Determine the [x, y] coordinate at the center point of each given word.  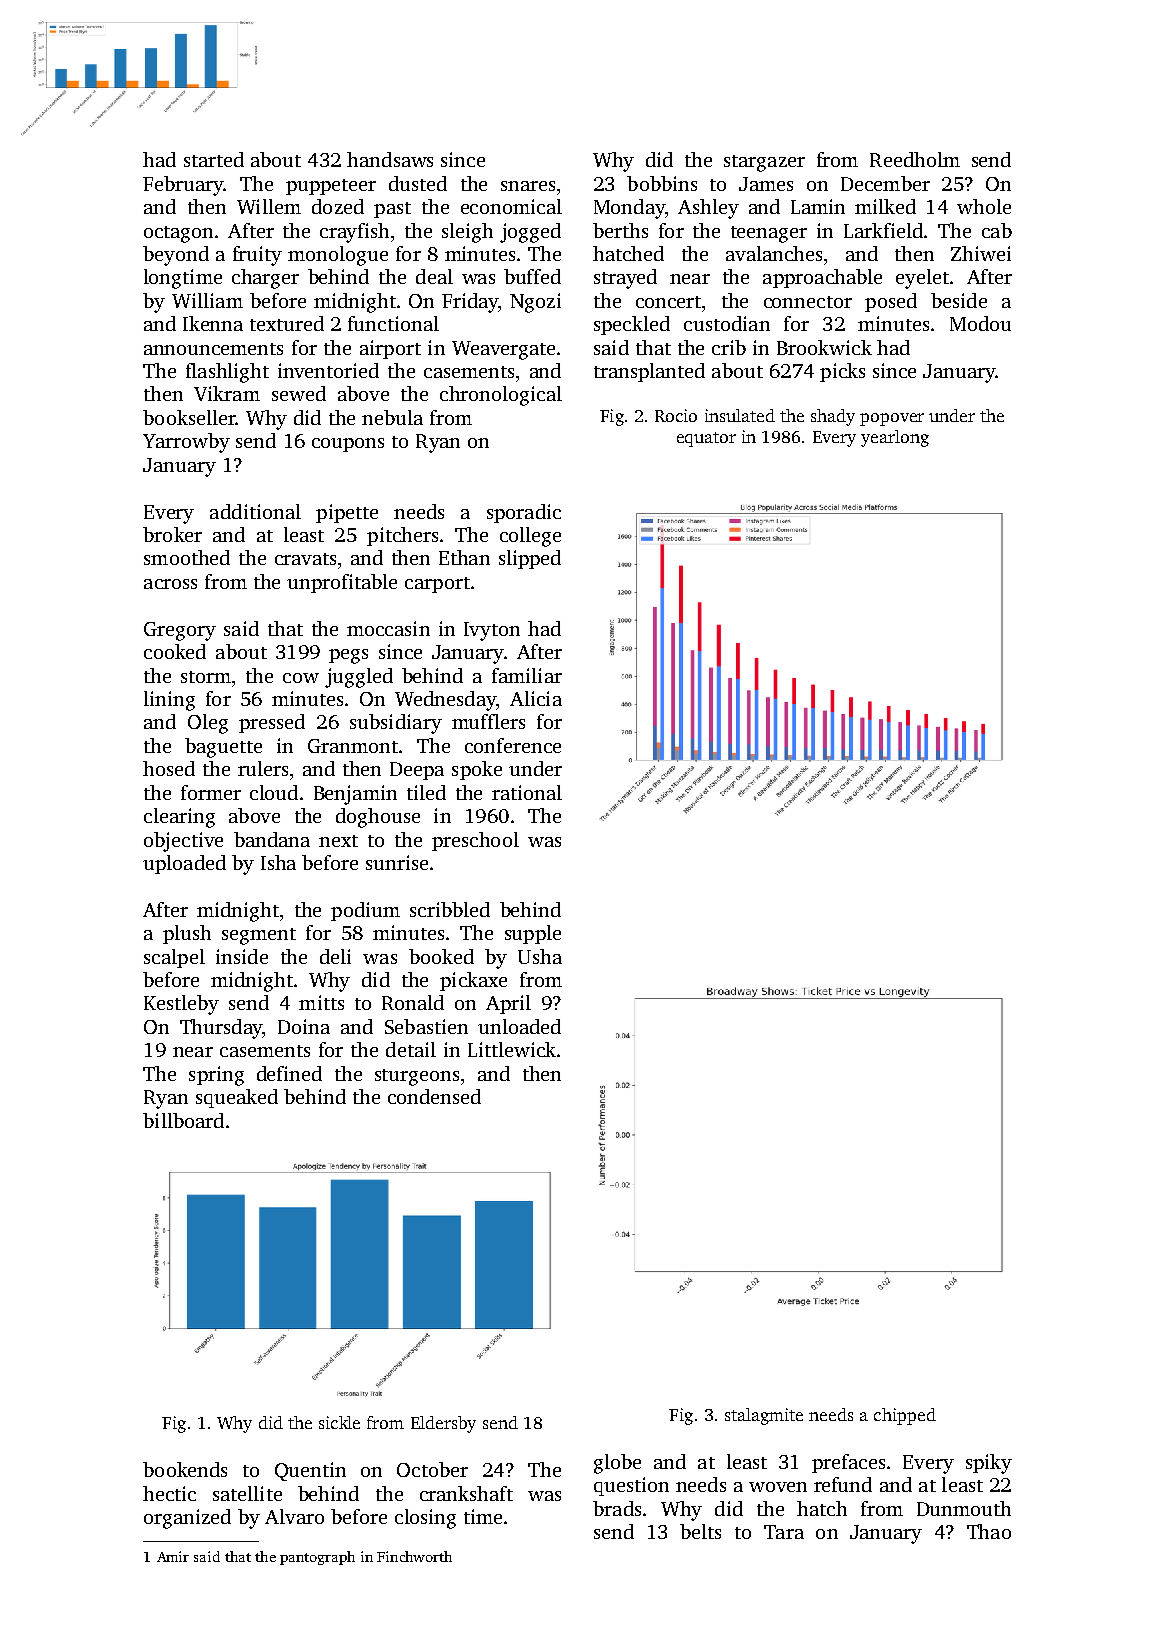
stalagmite [764, 1416]
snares [528, 186]
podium [365, 911]
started [214, 159]
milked [885, 206]
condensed [434, 1096]
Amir [173, 1556]
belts [700, 1531]
